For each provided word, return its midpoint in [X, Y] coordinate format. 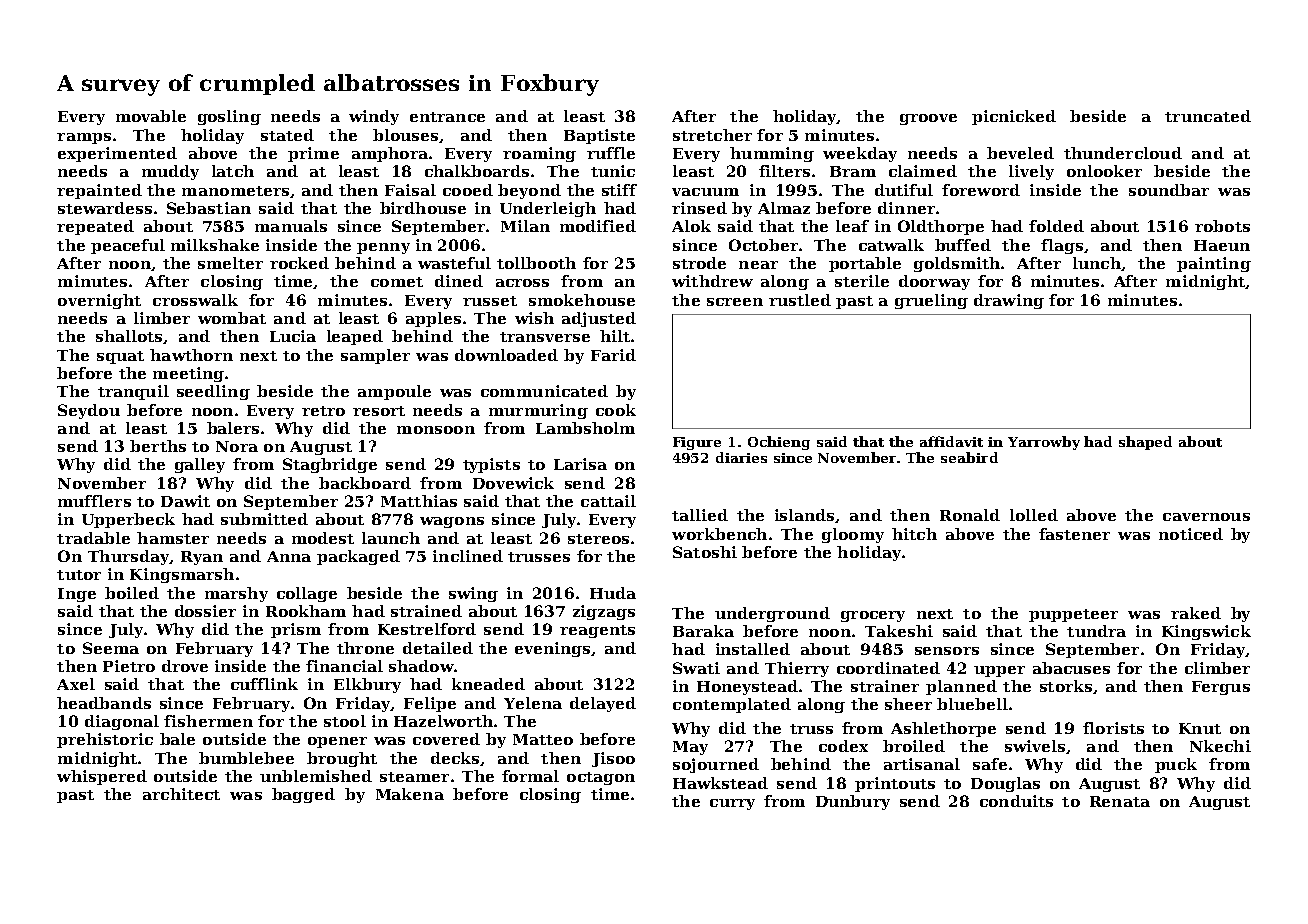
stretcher [712, 135]
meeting [188, 374]
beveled [1020, 153]
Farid [613, 355]
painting [1214, 264]
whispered [102, 777]
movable [151, 116]
